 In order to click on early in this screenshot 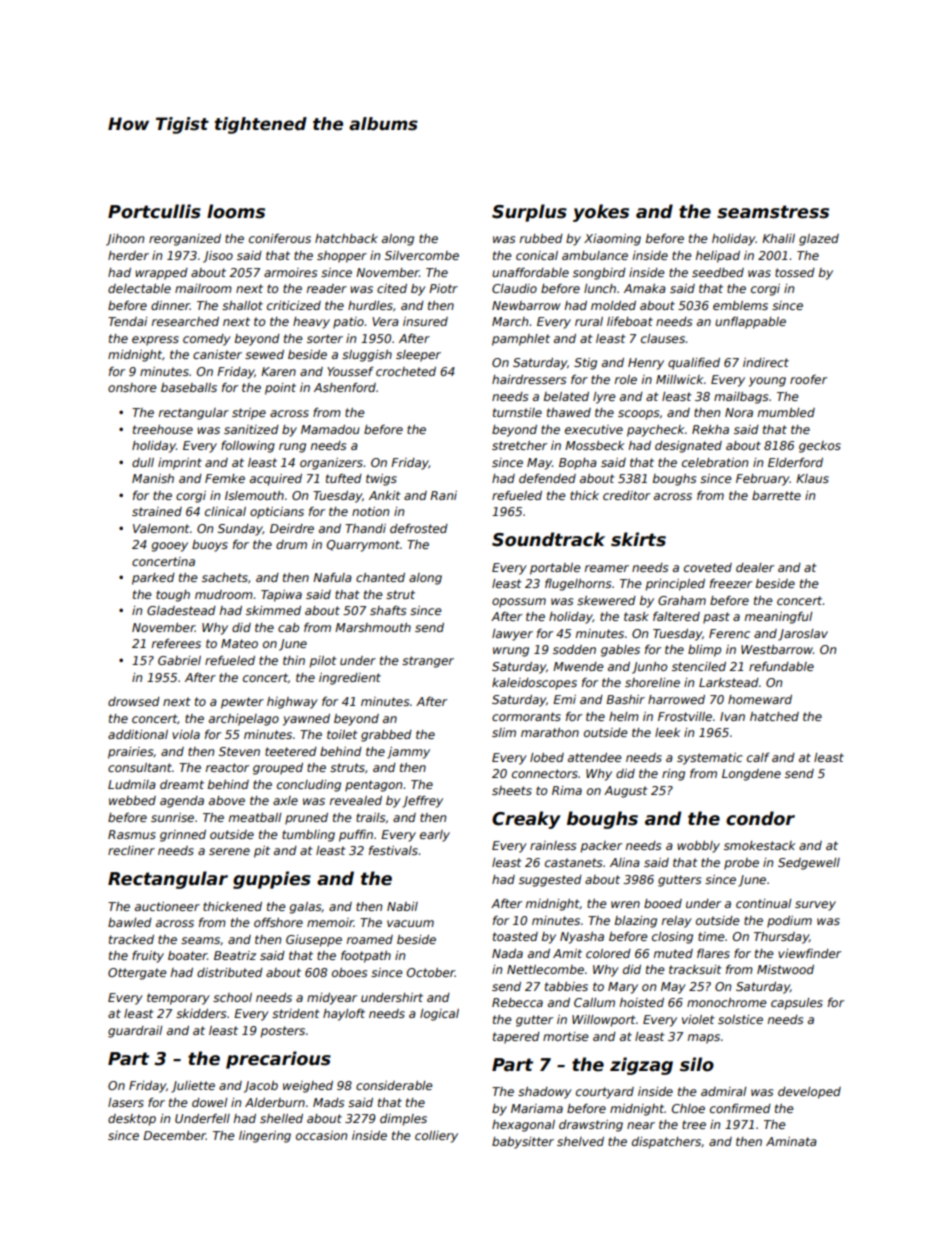, I will do `click(435, 836)`.
